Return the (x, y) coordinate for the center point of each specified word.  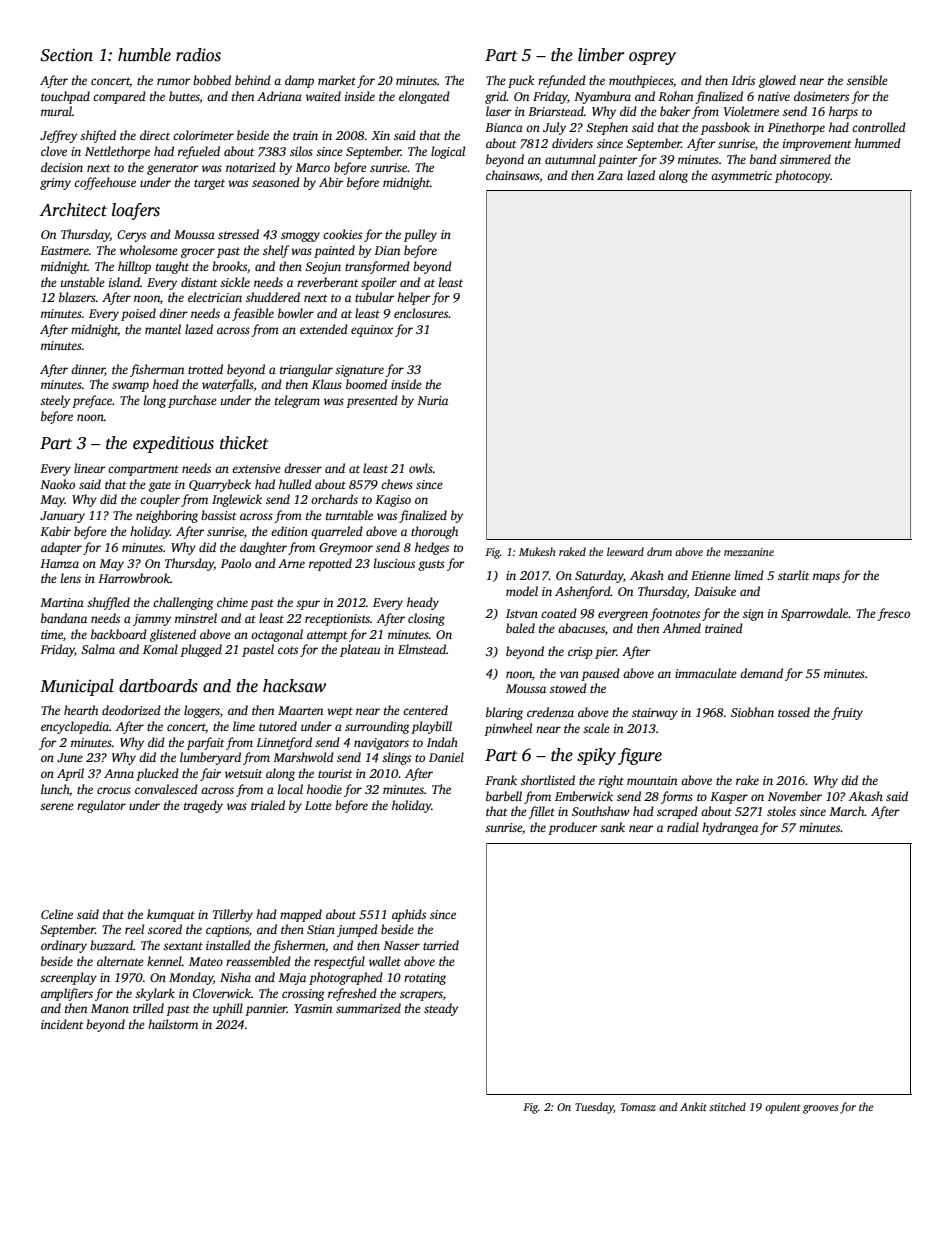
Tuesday (594, 1108)
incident (62, 1024)
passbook (725, 128)
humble (144, 55)
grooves (820, 1109)
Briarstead (556, 111)
